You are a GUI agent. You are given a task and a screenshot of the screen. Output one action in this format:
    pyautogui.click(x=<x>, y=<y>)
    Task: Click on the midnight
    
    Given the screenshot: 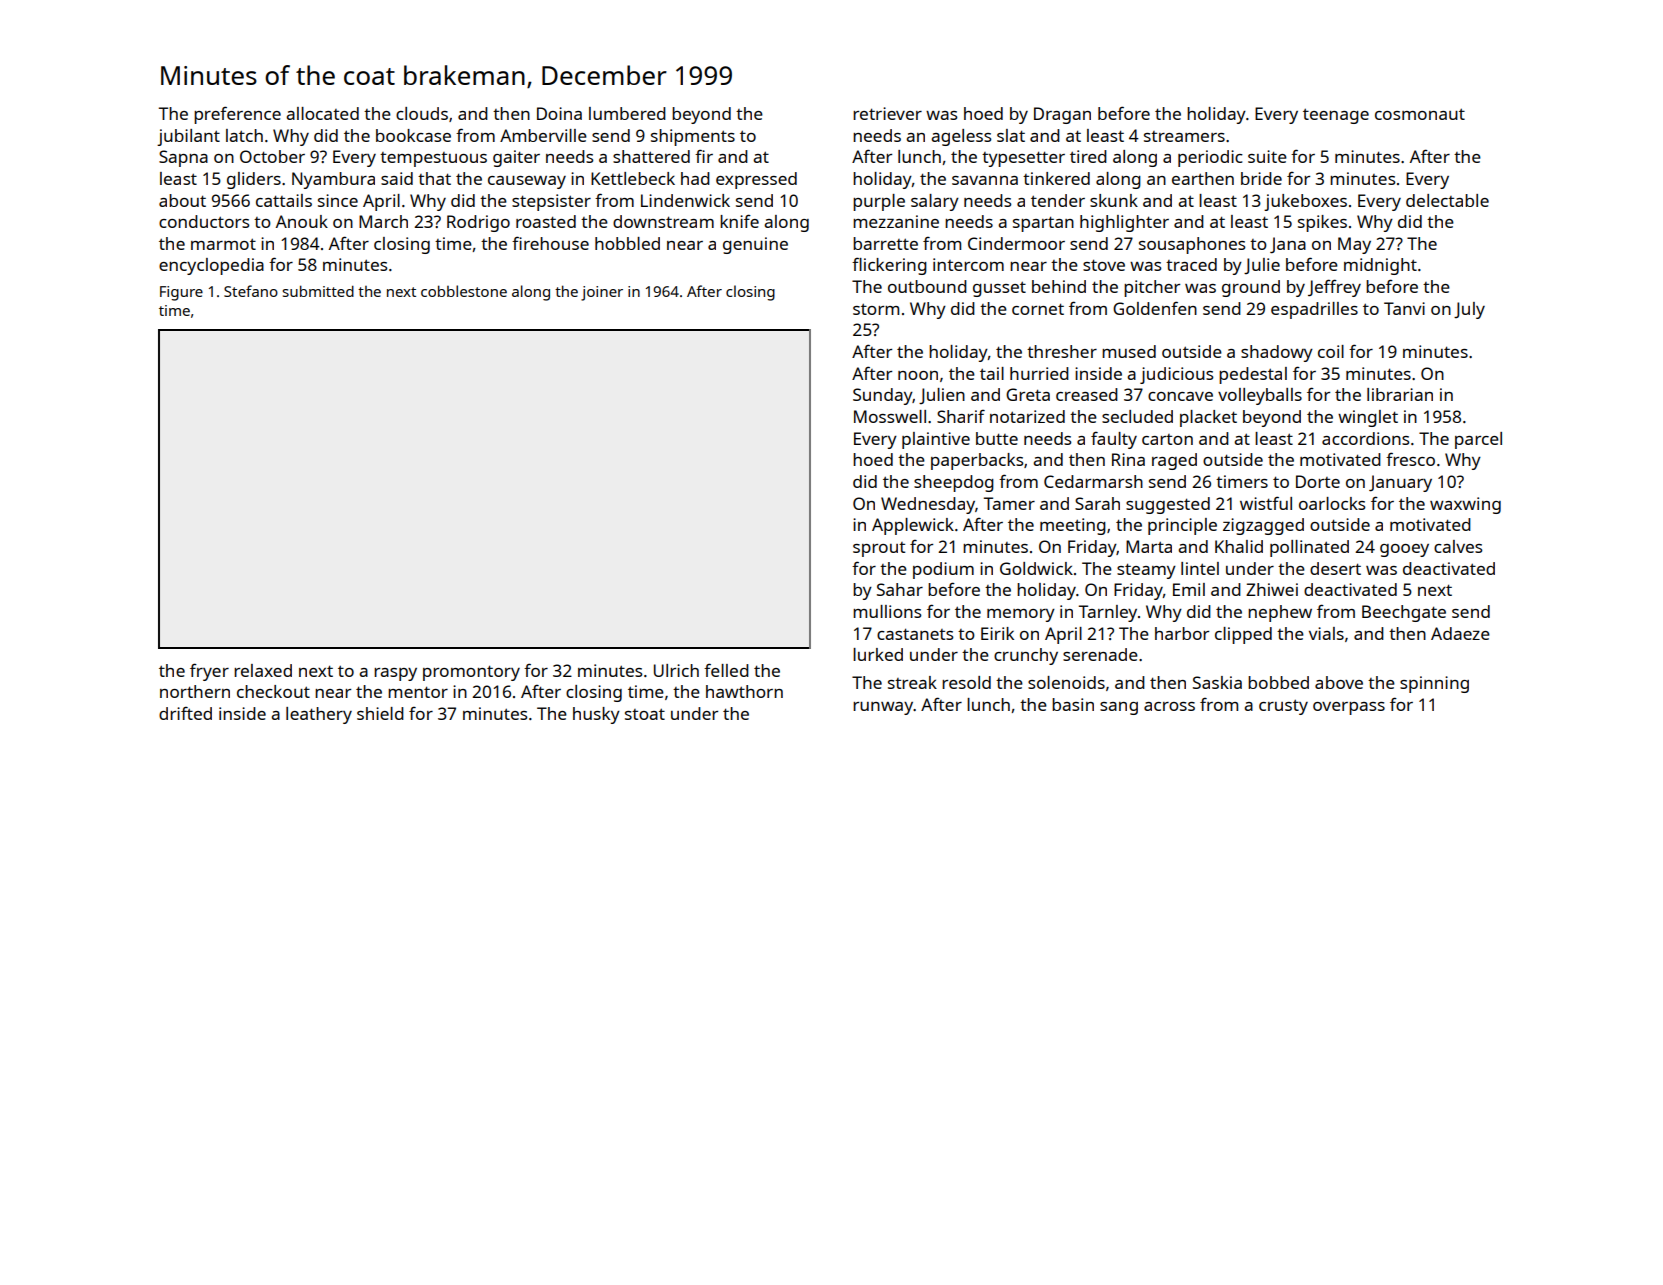 What is the action you would take?
    pyautogui.click(x=1380, y=266)
